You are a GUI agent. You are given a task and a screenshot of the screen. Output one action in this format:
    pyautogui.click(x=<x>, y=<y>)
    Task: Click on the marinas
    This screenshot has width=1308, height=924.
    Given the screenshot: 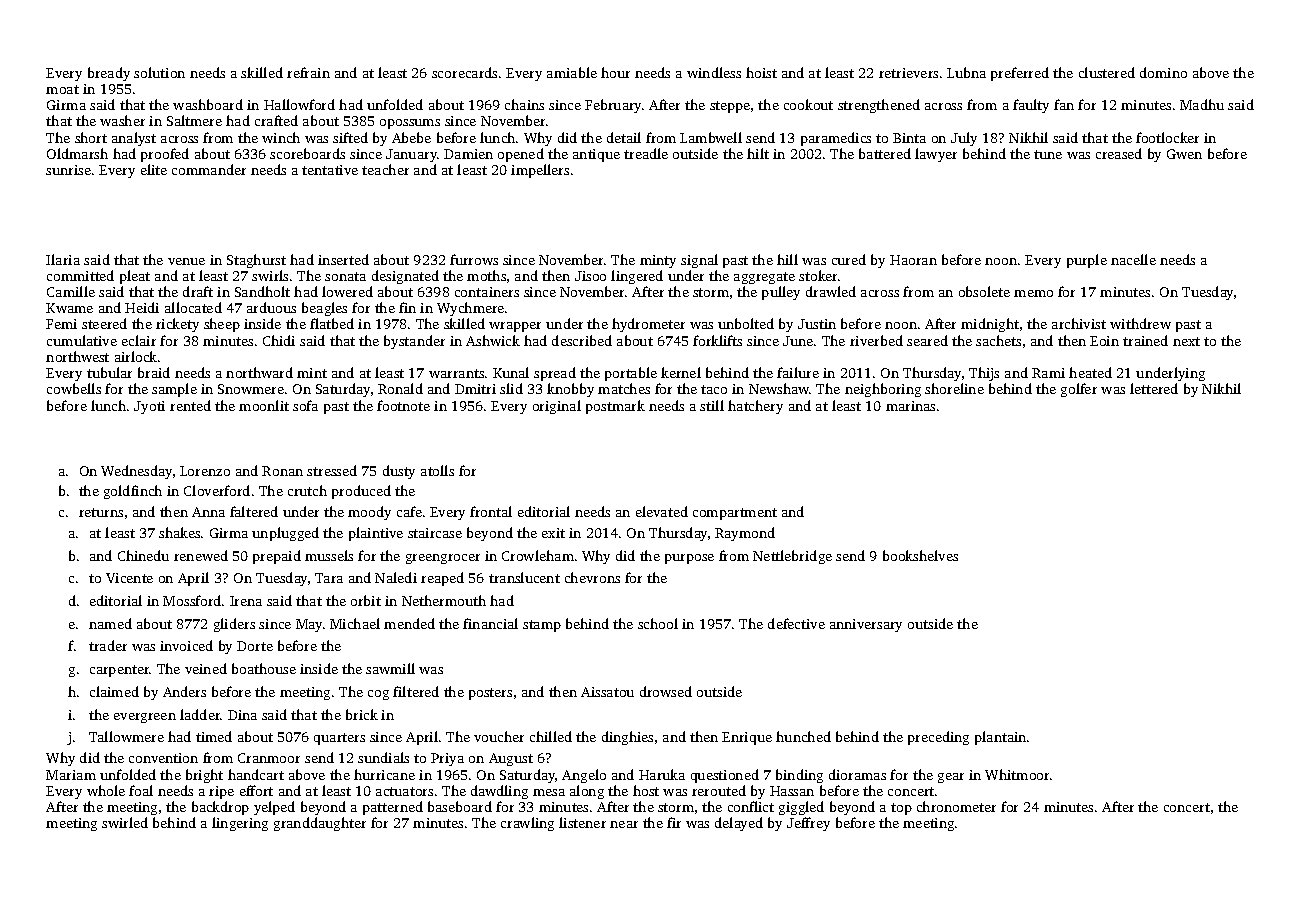 What is the action you would take?
    pyautogui.click(x=910, y=406)
